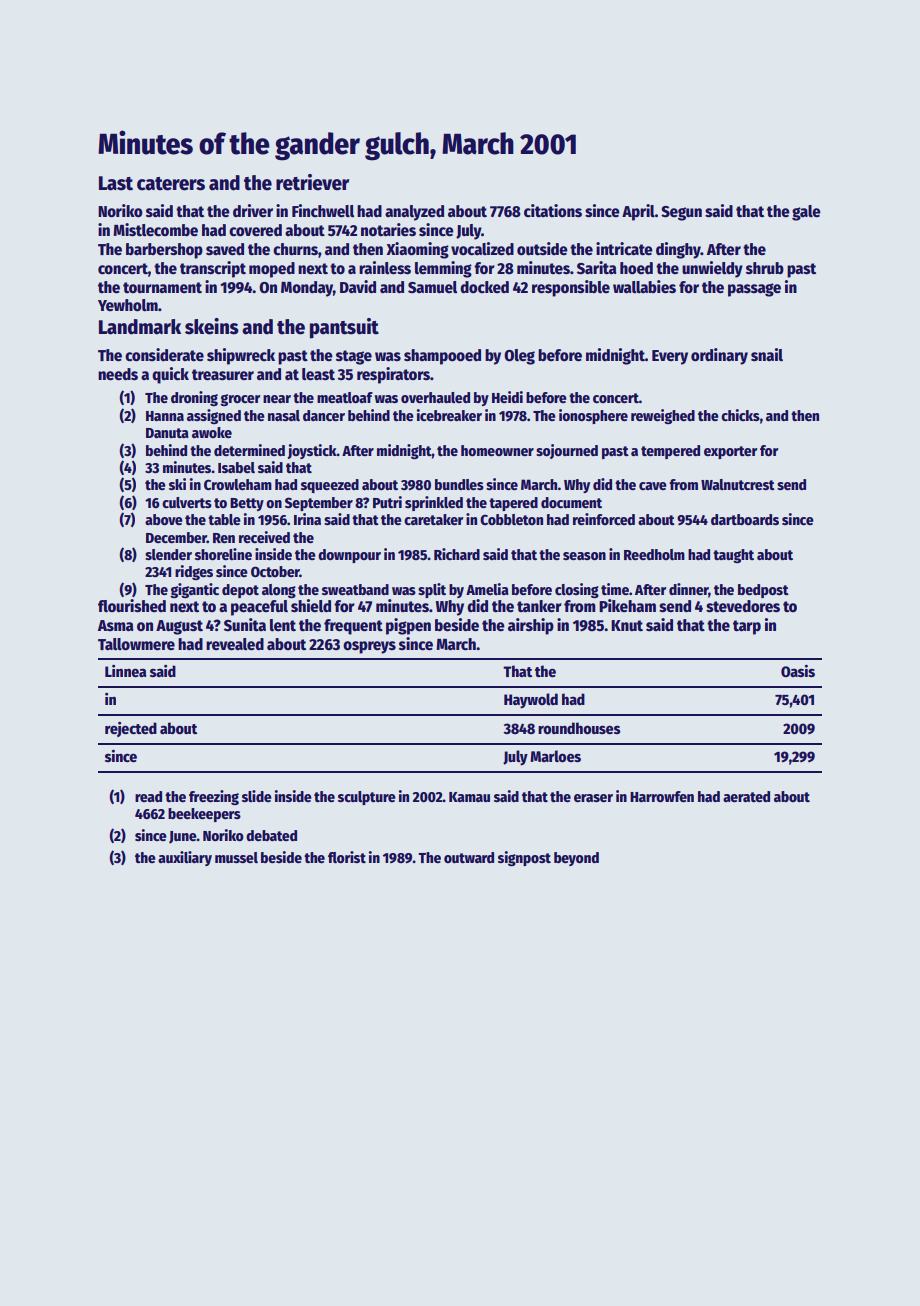 This screenshot has height=1306, width=920. I want to click on roundhouses, so click(579, 728).
